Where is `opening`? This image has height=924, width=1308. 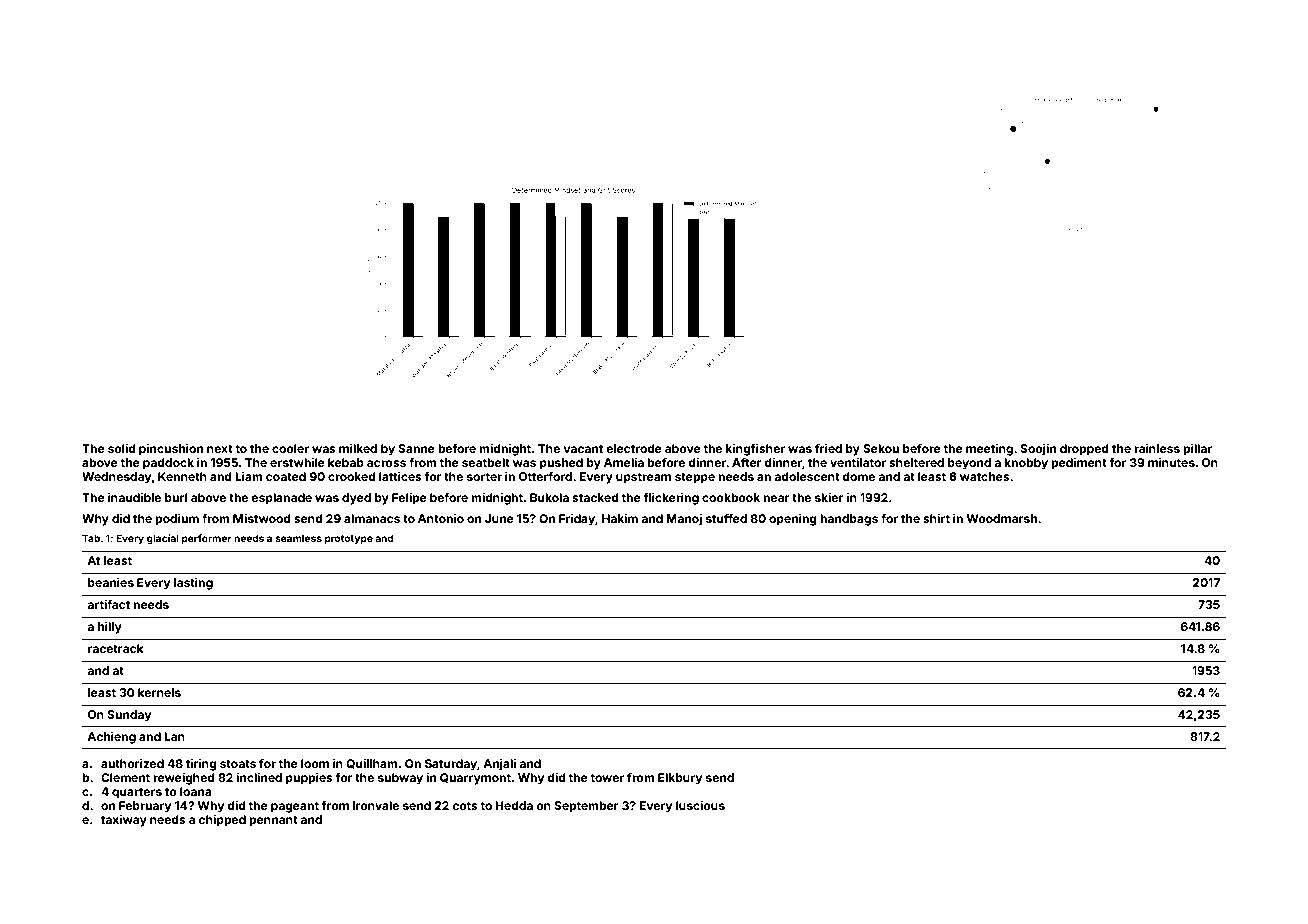
opening is located at coordinates (793, 520).
